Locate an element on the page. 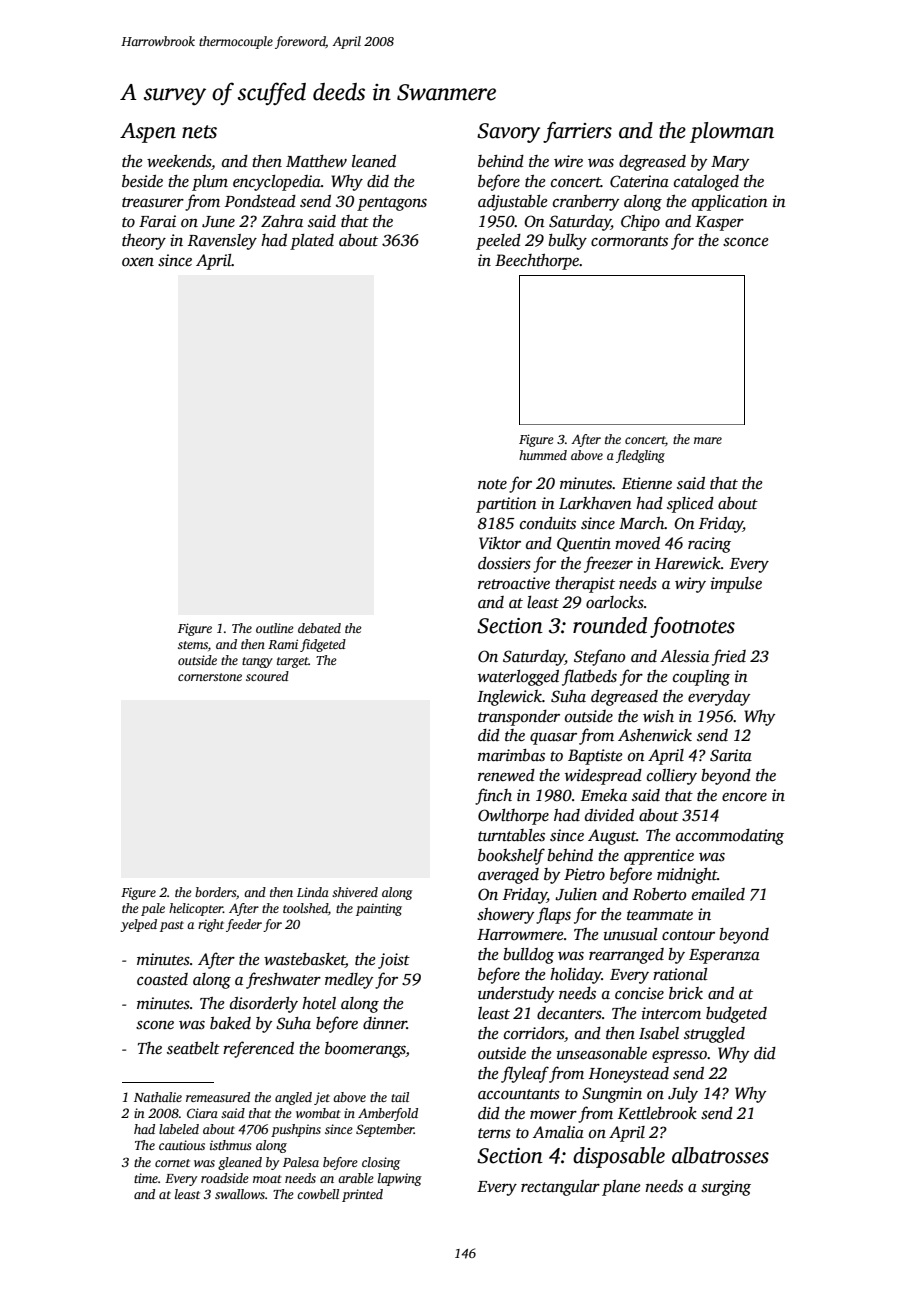 This page has width=908, height=1316. pushpins is located at coordinates (296, 1130).
